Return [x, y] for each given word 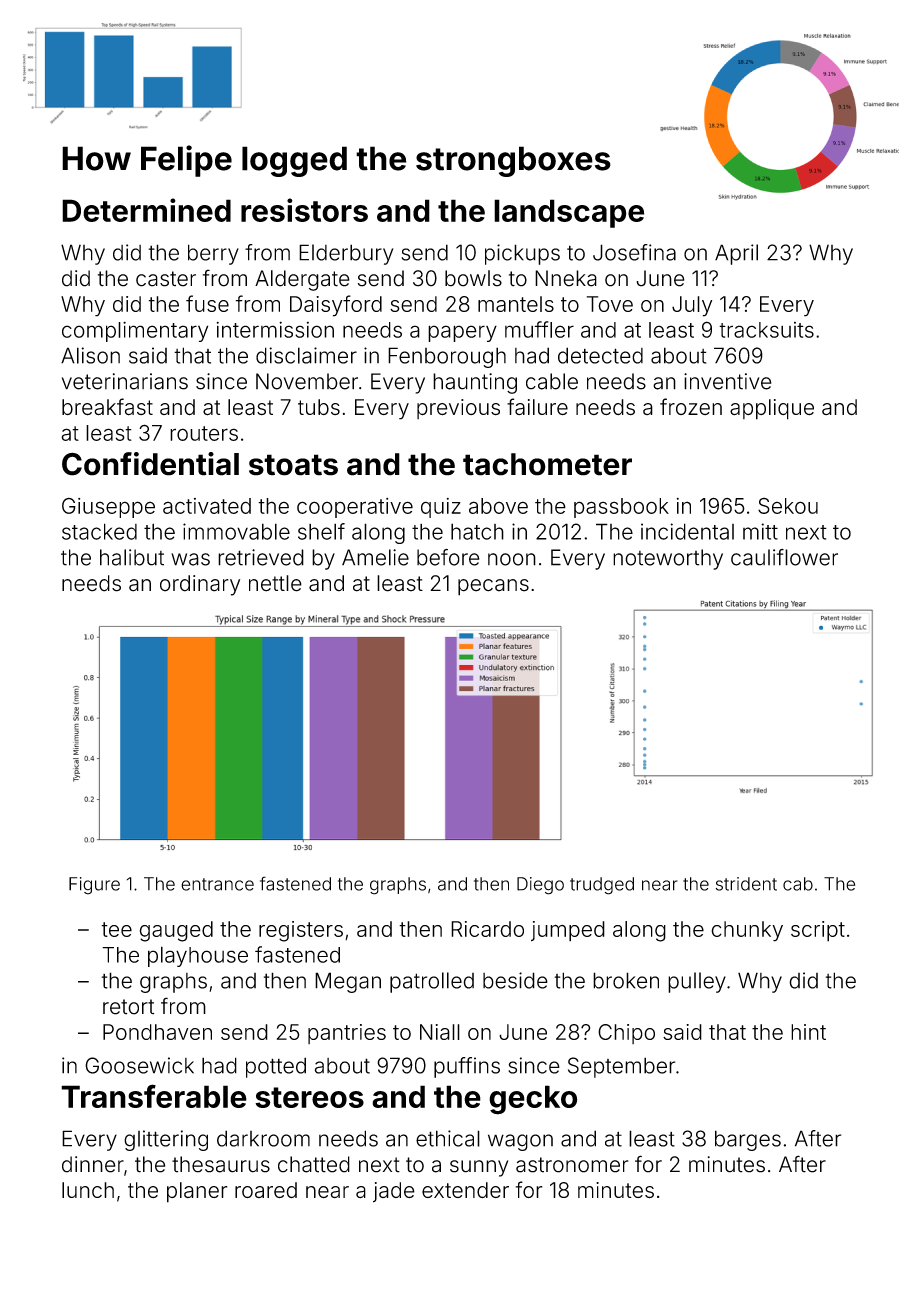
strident [746, 884]
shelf [321, 531]
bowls [473, 278]
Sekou [788, 505]
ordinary [200, 585]
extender [465, 1190]
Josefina [634, 252]
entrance [217, 884]
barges [748, 1140]
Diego [540, 886]
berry [213, 254]
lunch [88, 1190]
